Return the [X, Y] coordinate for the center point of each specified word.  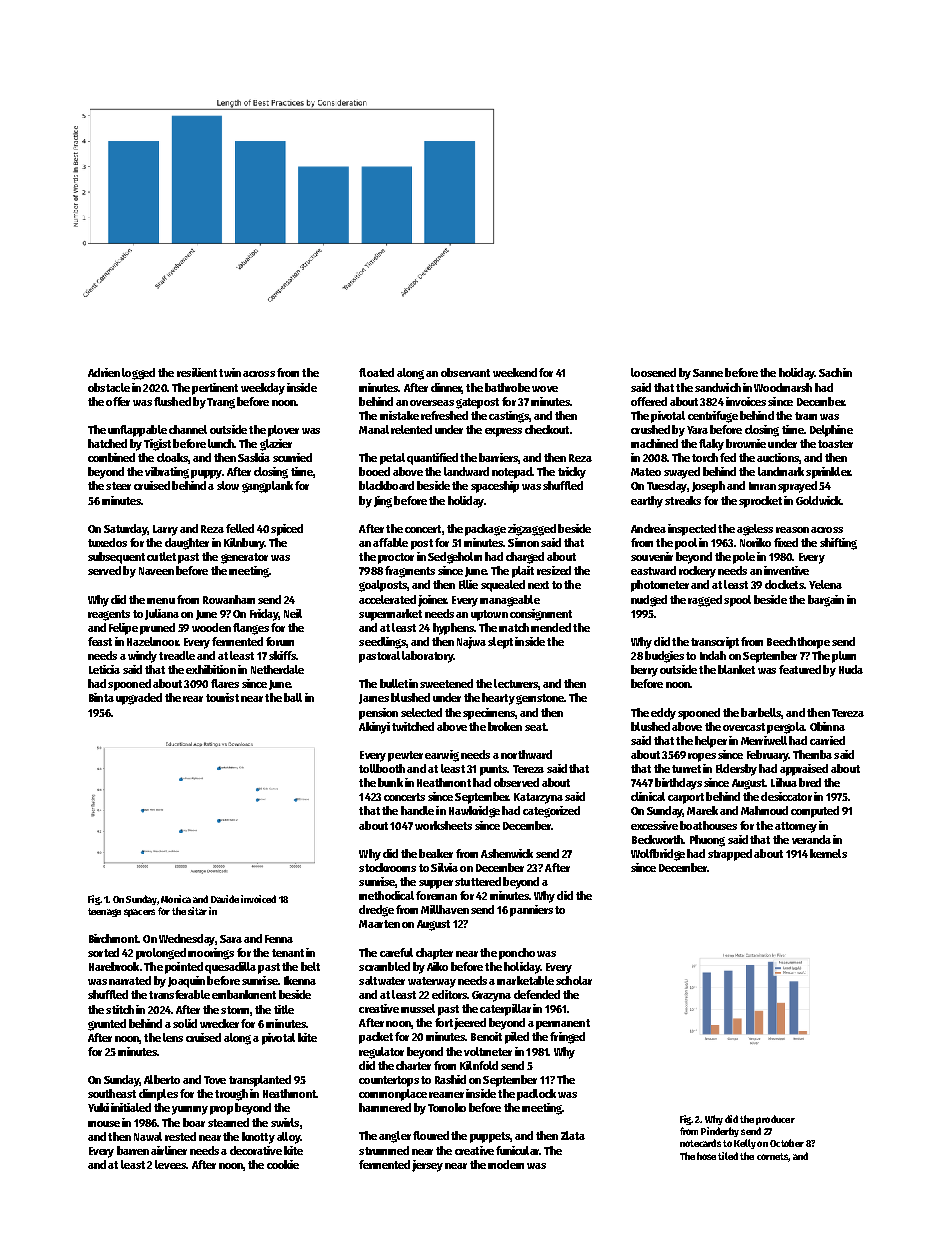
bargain [826, 601]
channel [188, 429]
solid [185, 1023]
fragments [410, 572]
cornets [772, 1156]
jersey [427, 1166]
